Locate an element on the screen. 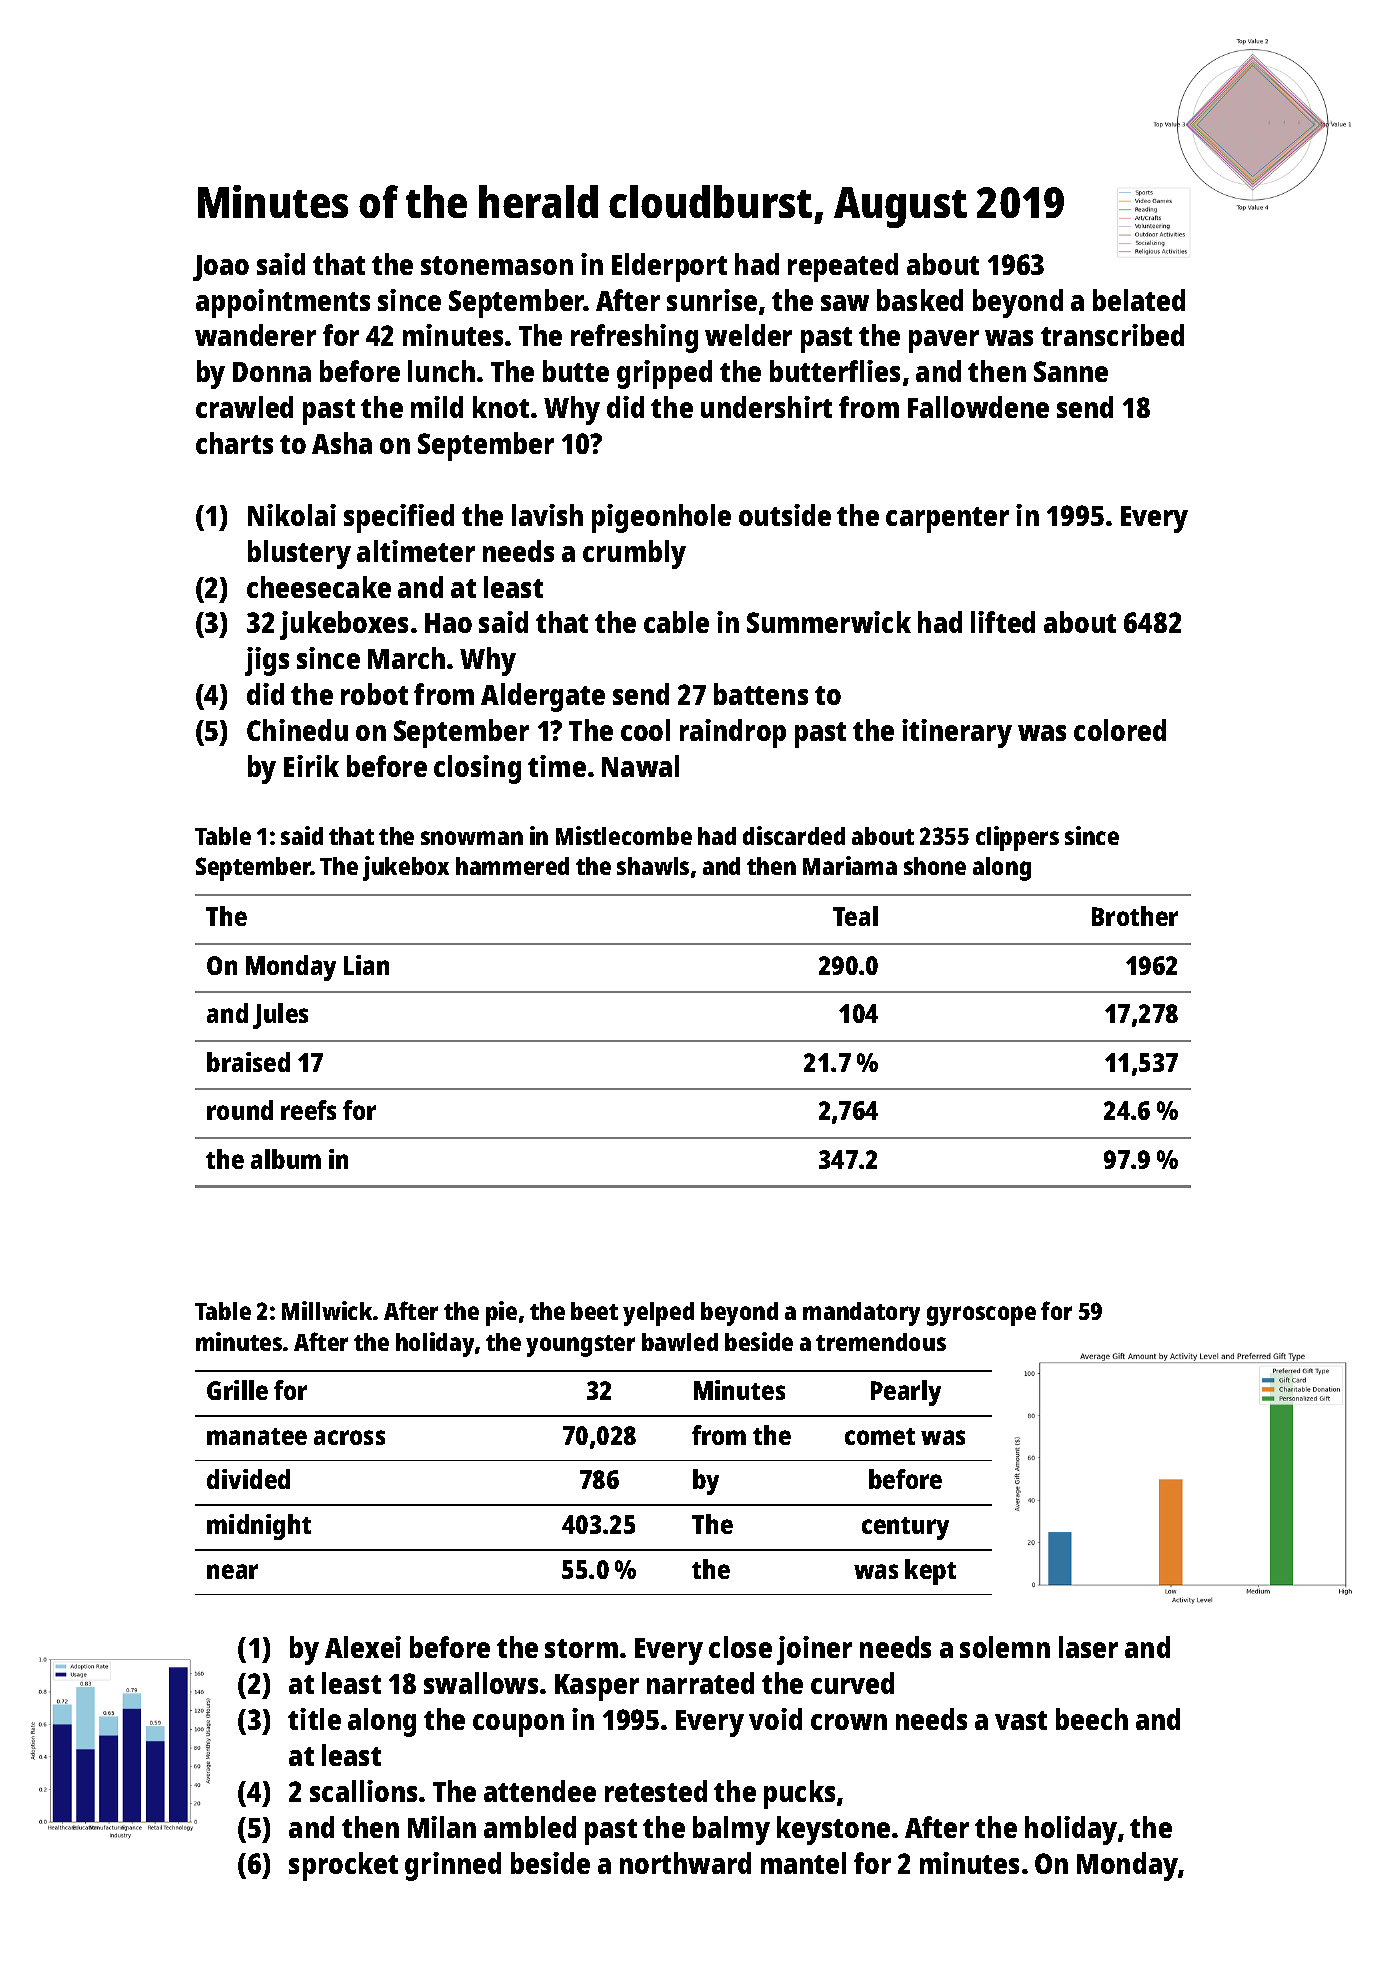  scallions is located at coordinates (363, 1791).
